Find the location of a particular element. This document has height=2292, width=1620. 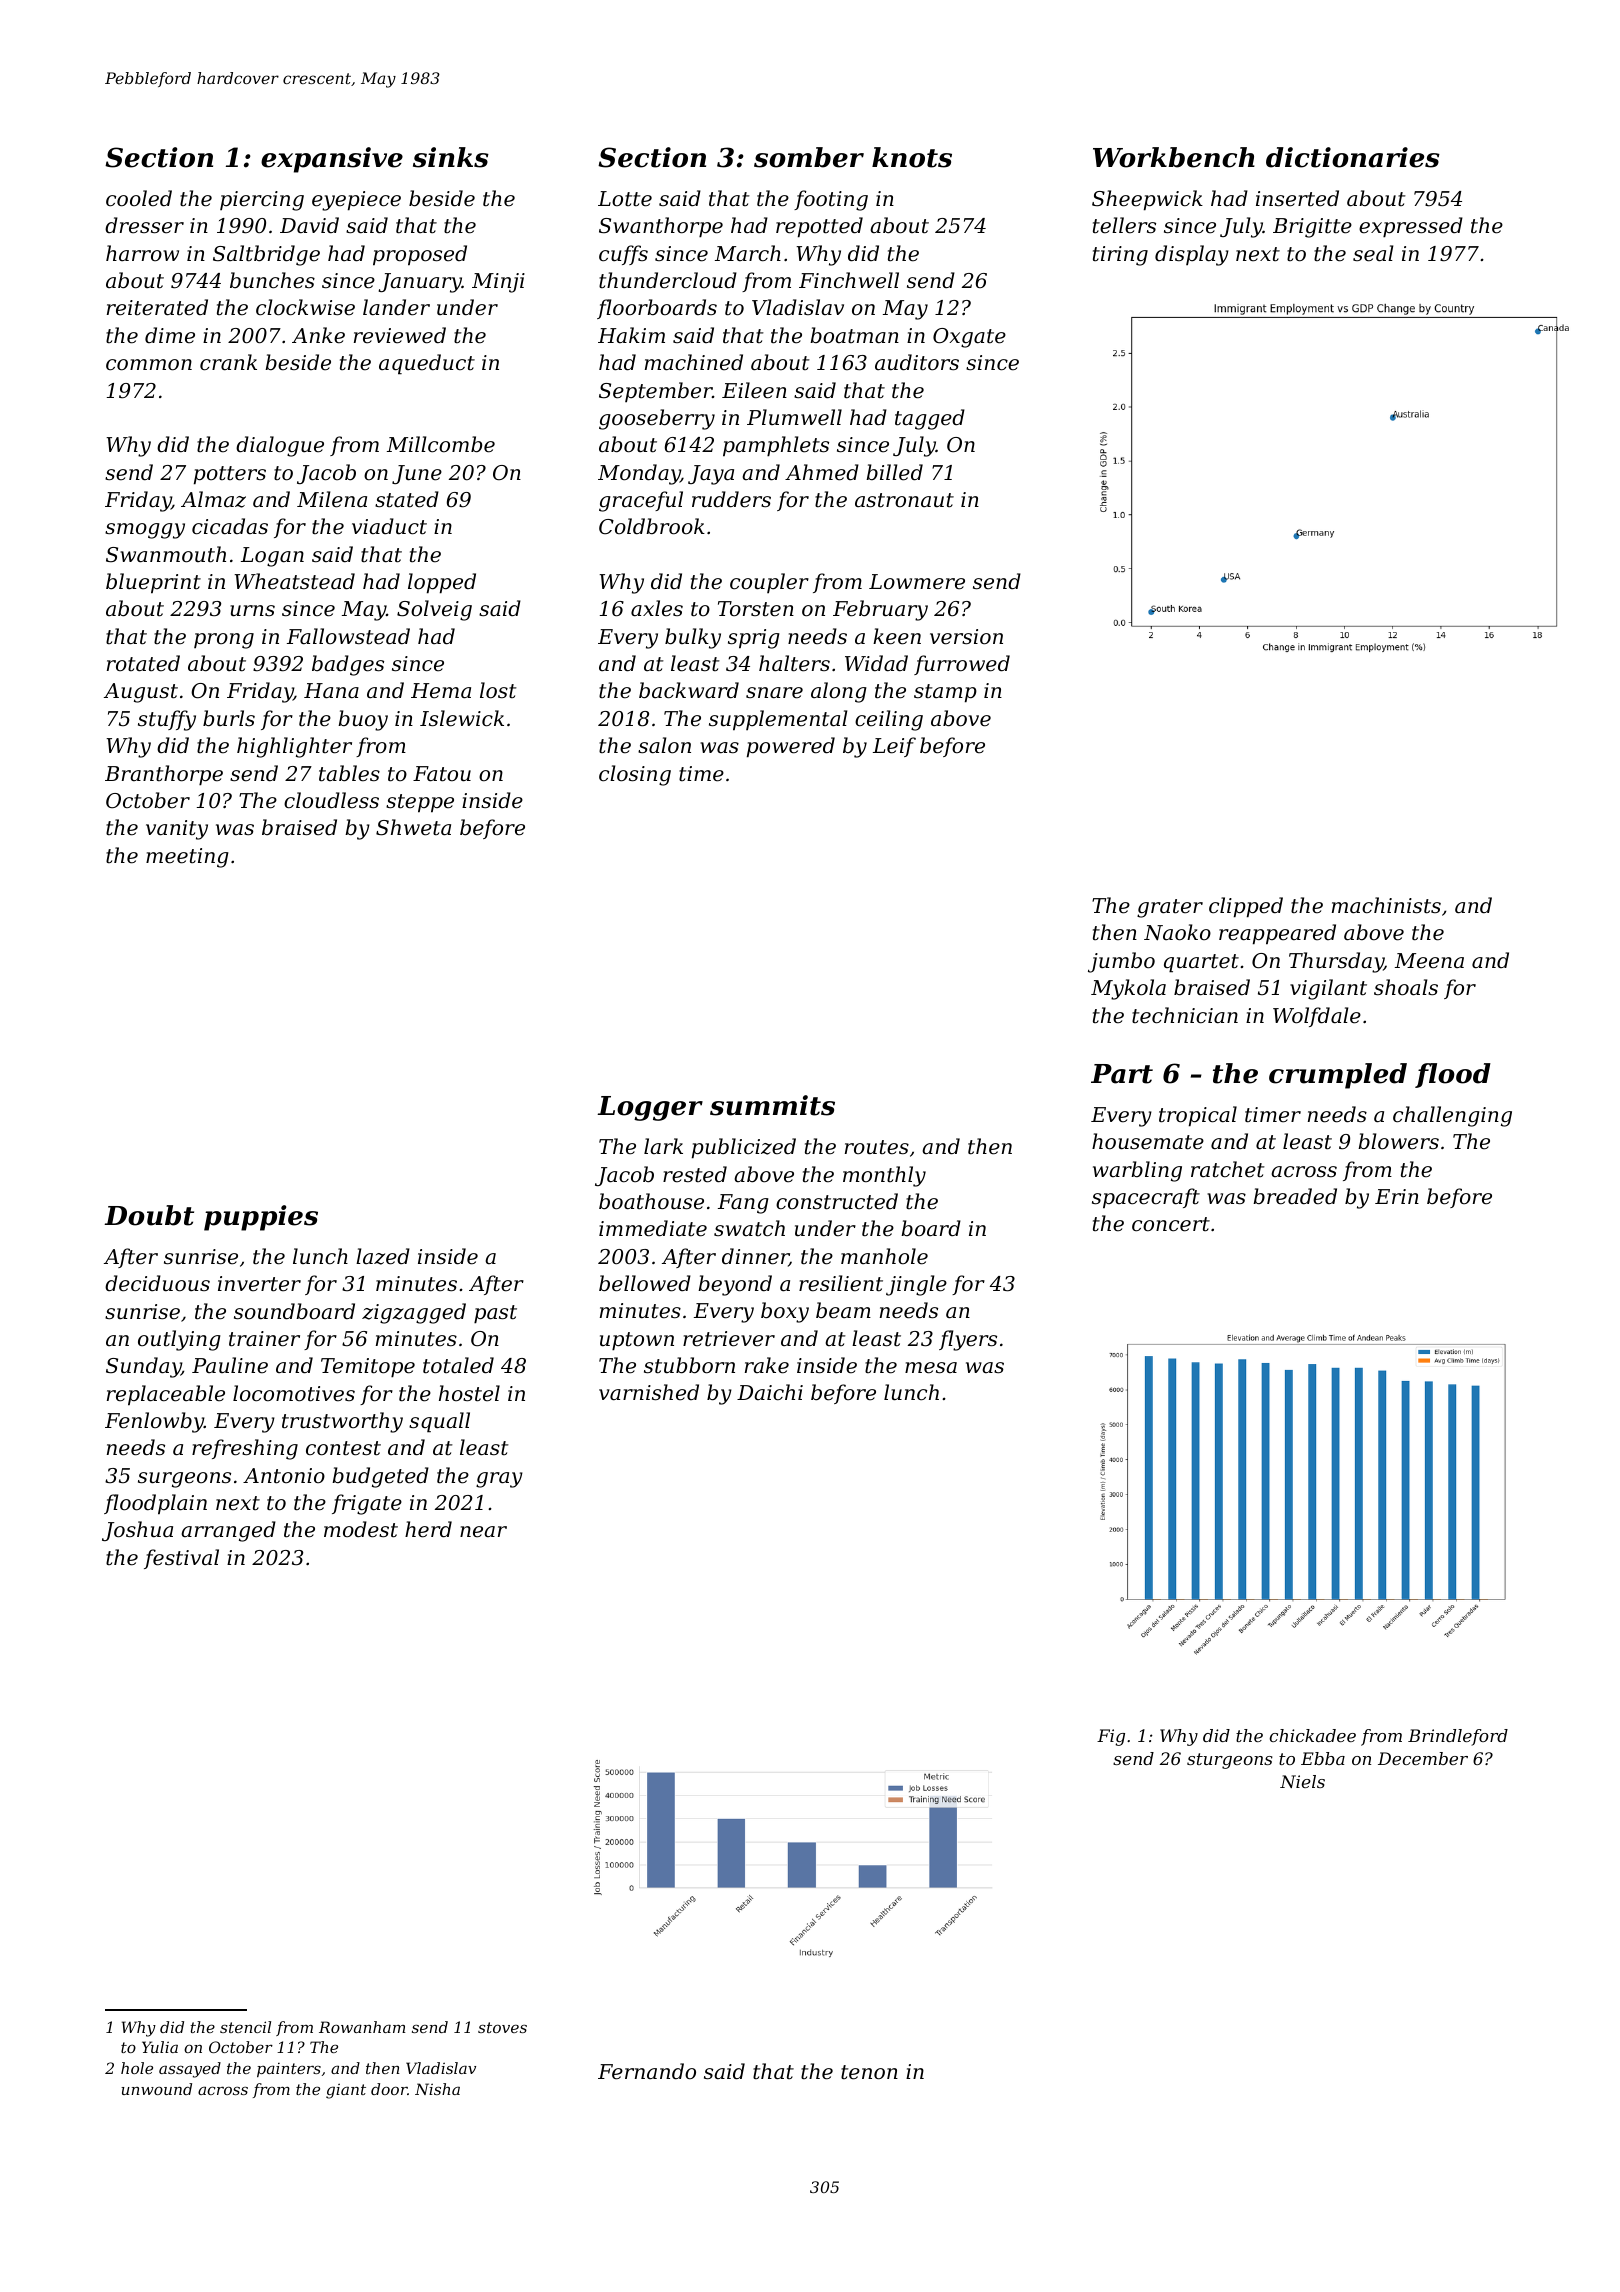

meeting is located at coordinates (187, 858).
